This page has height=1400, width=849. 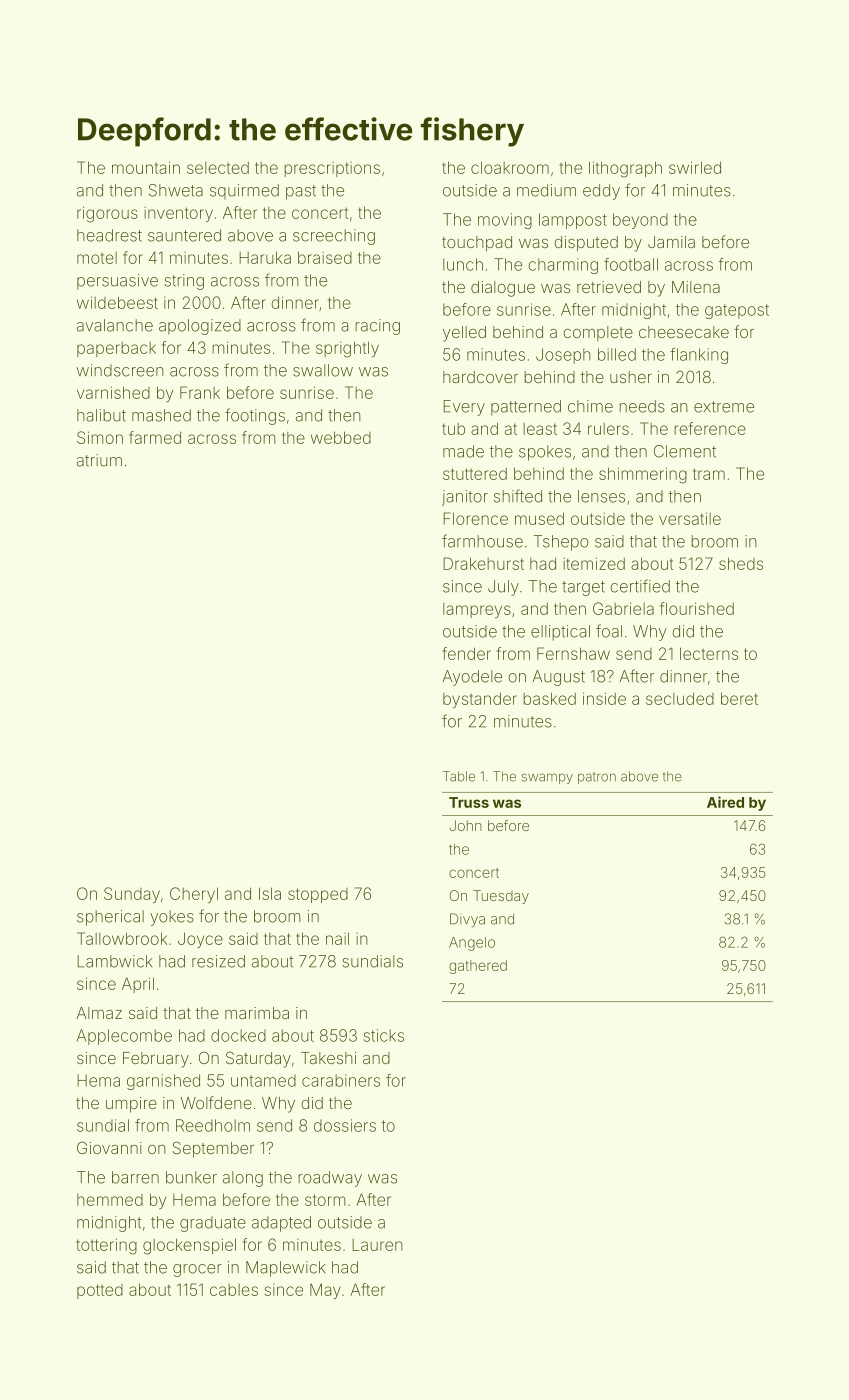 I want to click on chime, so click(x=590, y=406).
